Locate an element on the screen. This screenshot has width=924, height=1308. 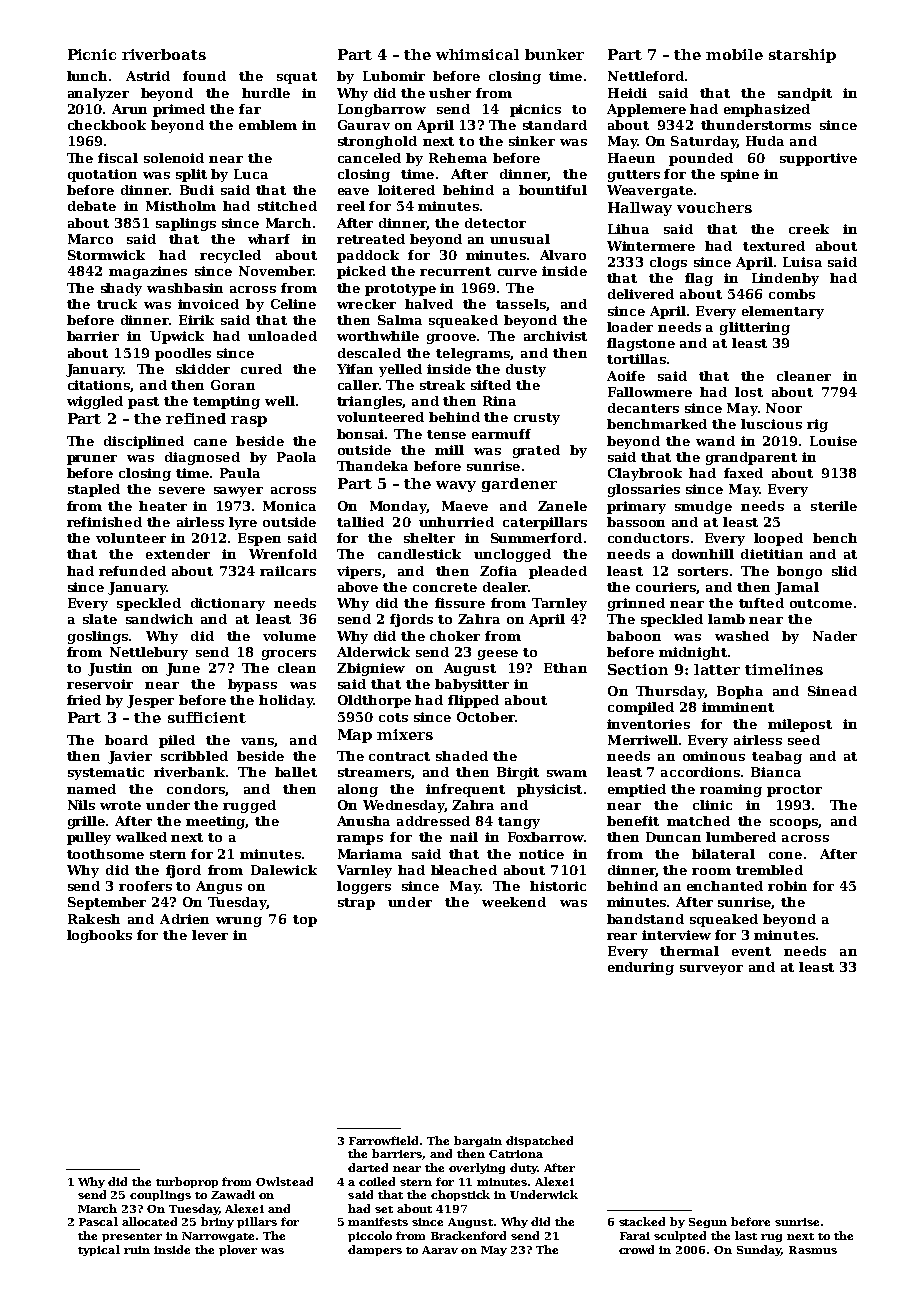
riverboats is located at coordinates (164, 54).
